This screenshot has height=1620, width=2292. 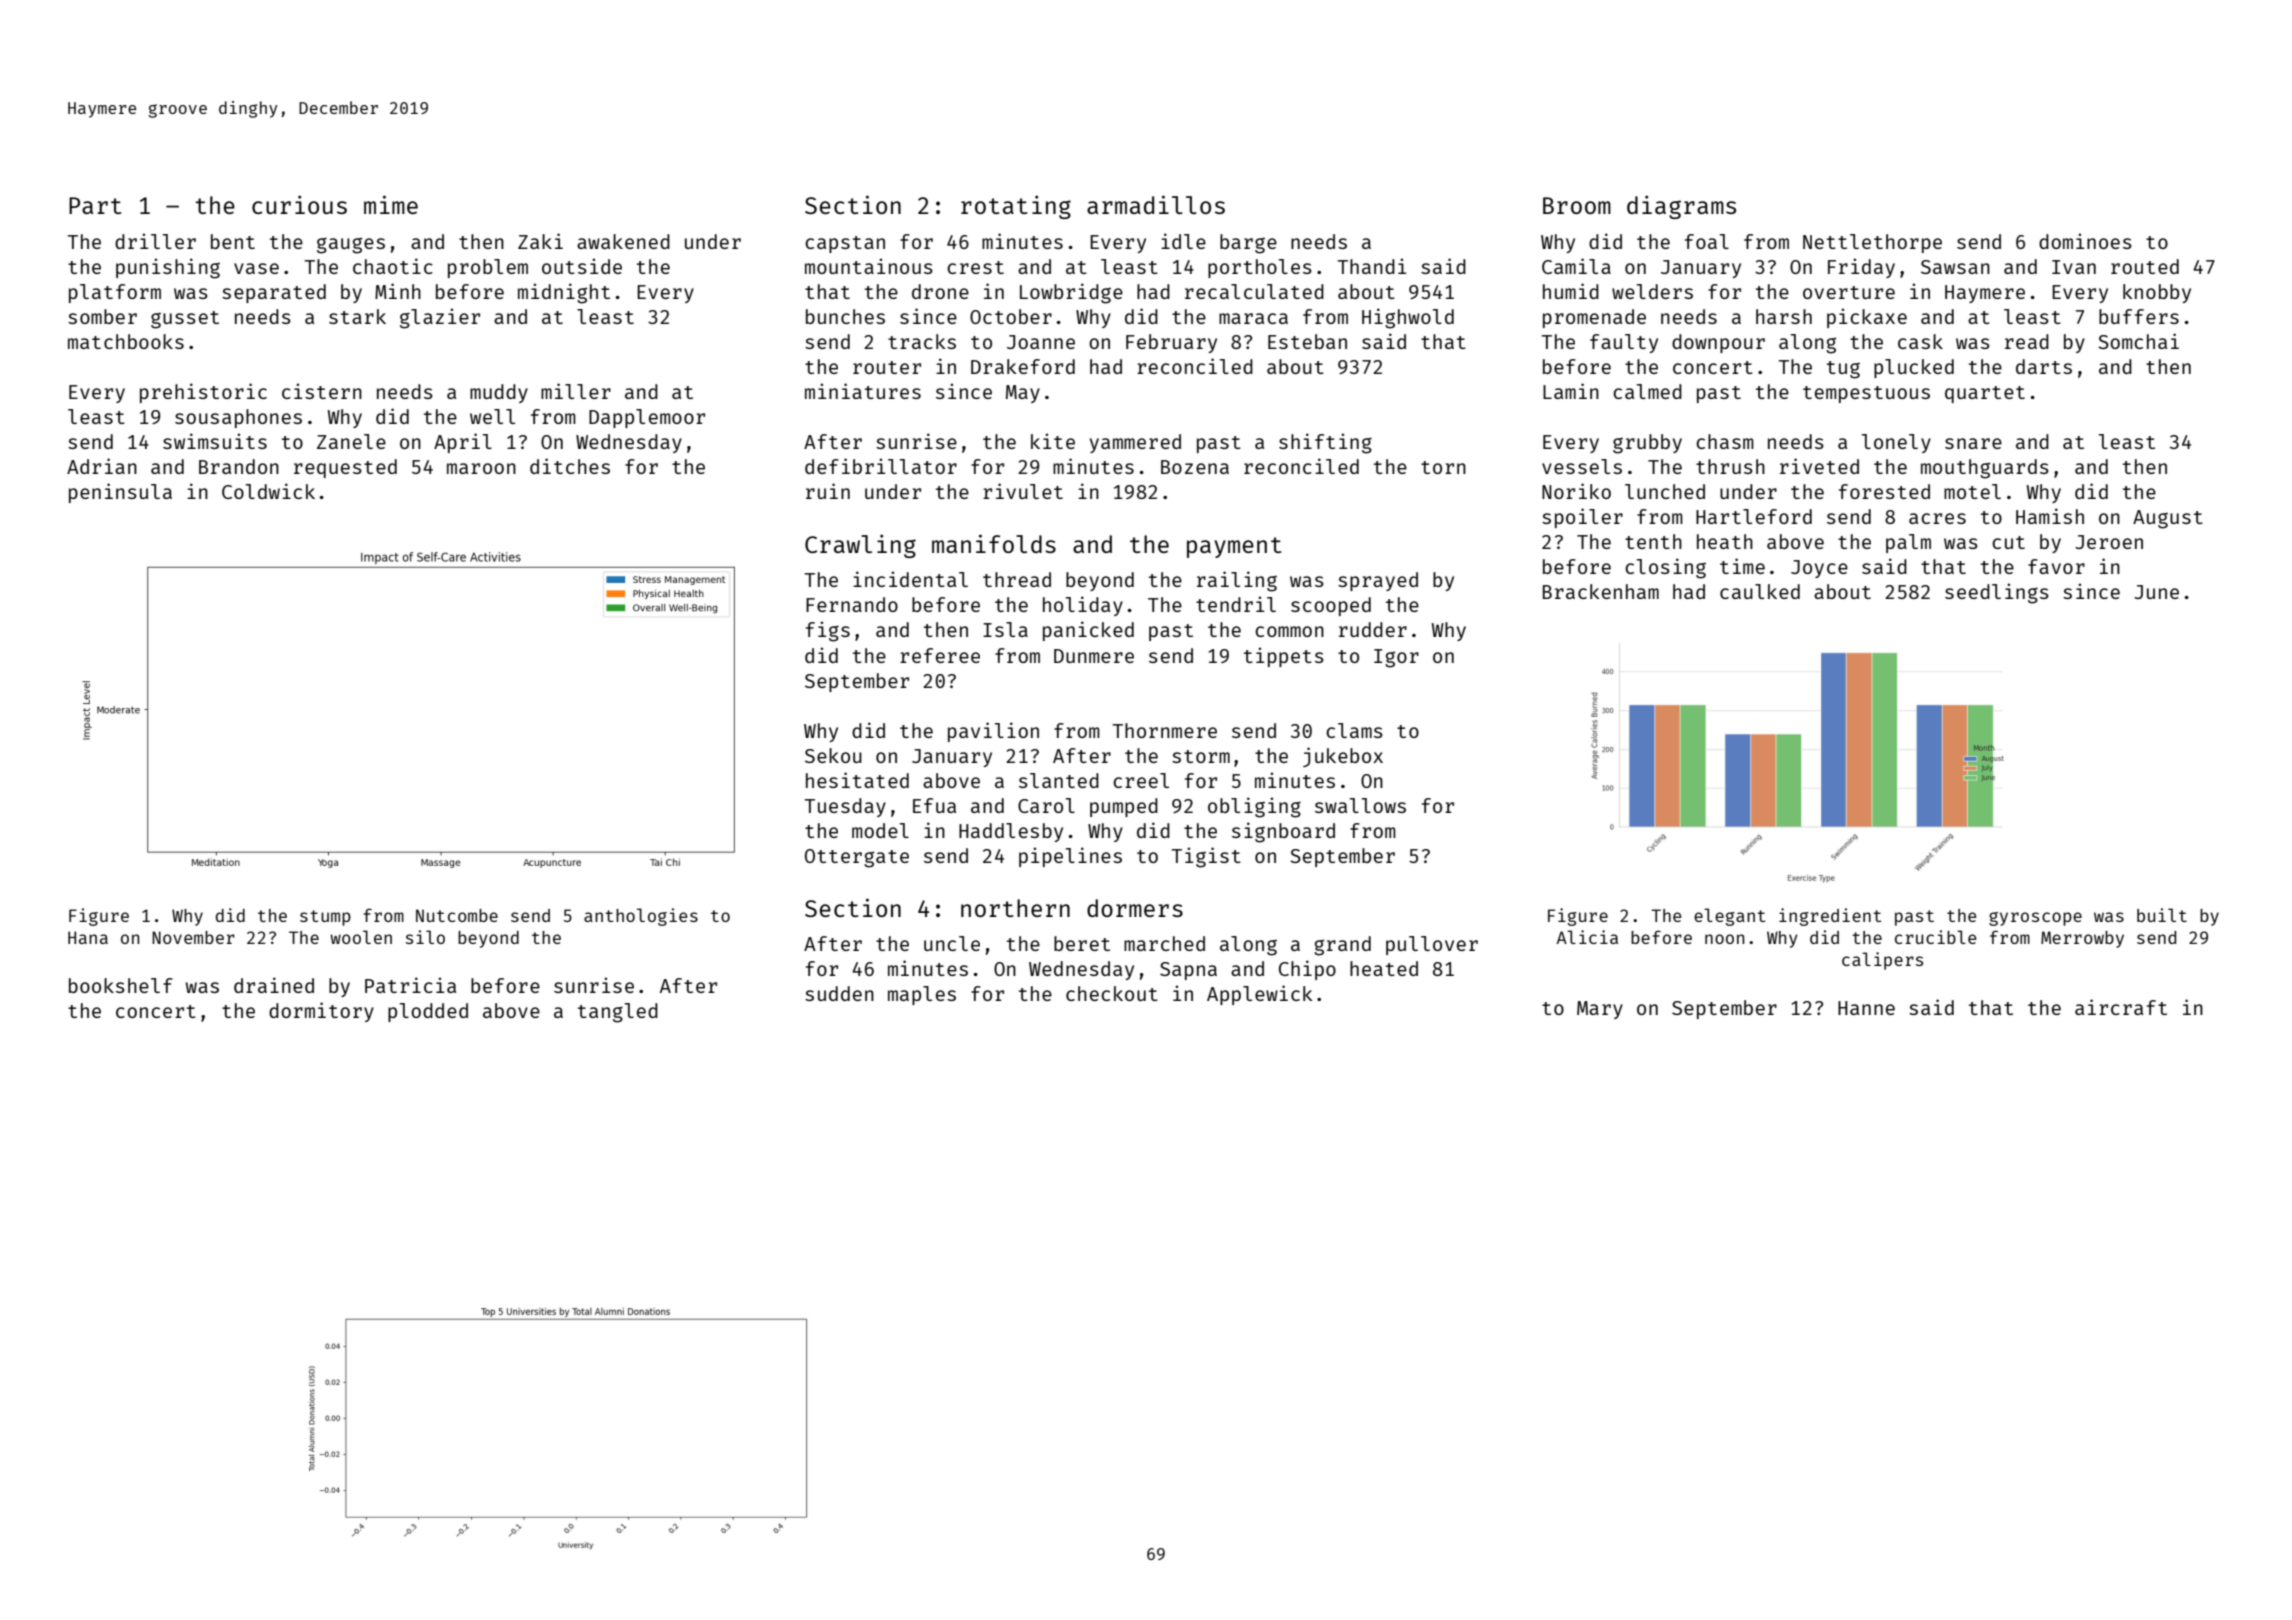 I want to click on separated, so click(x=274, y=293).
